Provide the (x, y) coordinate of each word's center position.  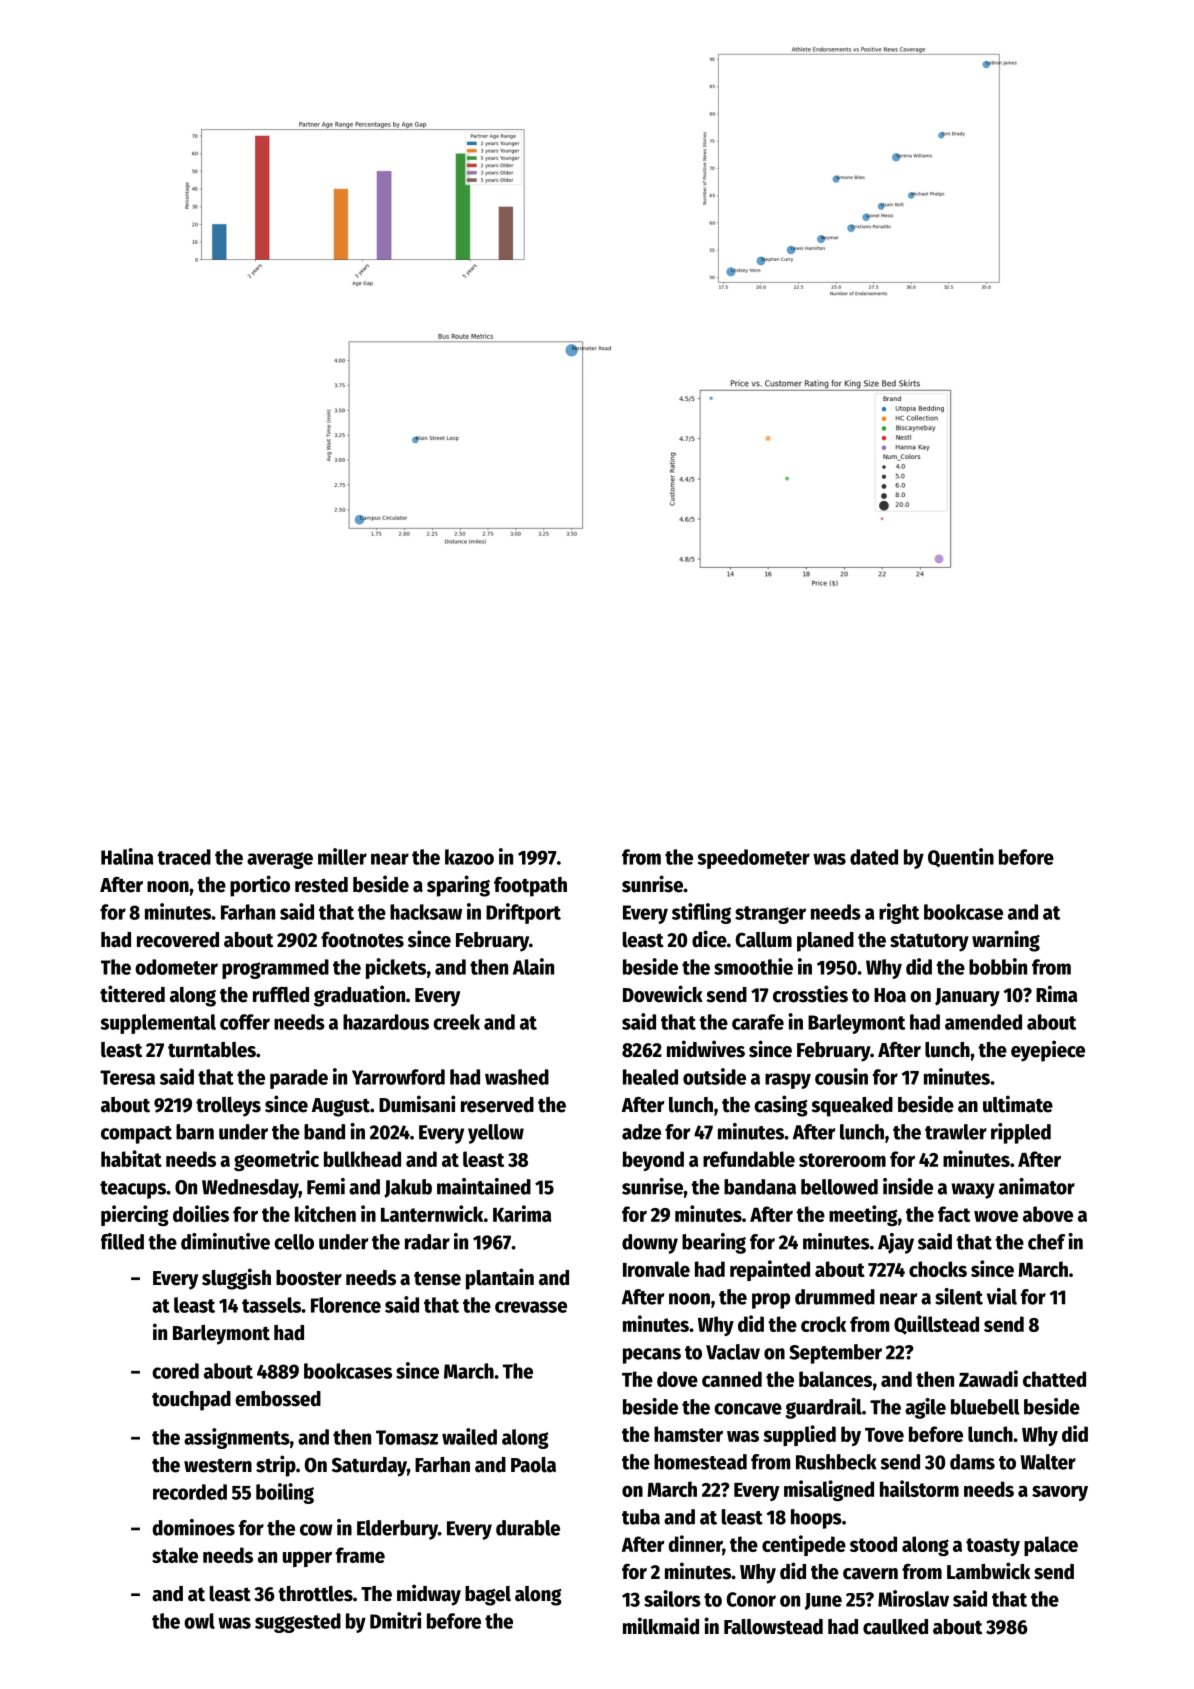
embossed (278, 1399)
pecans (652, 1356)
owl (199, 1621)
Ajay (896, 1243)
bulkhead (362, 1159)
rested (321, 885)
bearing (714, 1243)
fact (954, 1214)
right (899, 913)
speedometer (754, 859)
